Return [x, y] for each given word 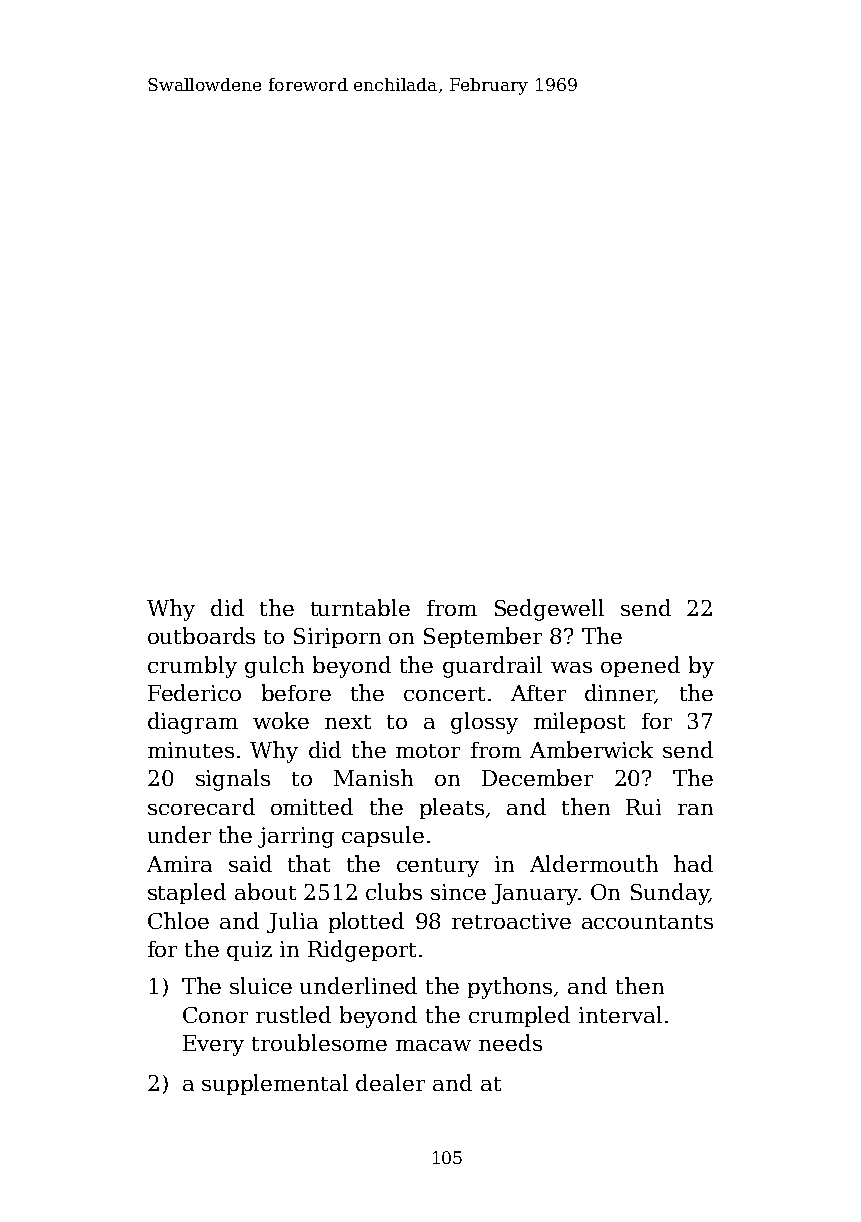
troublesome [319, 1042]
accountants [647, 922]
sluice [261, 985]
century [438, 867]
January [535, 894]
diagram [193, 723]
